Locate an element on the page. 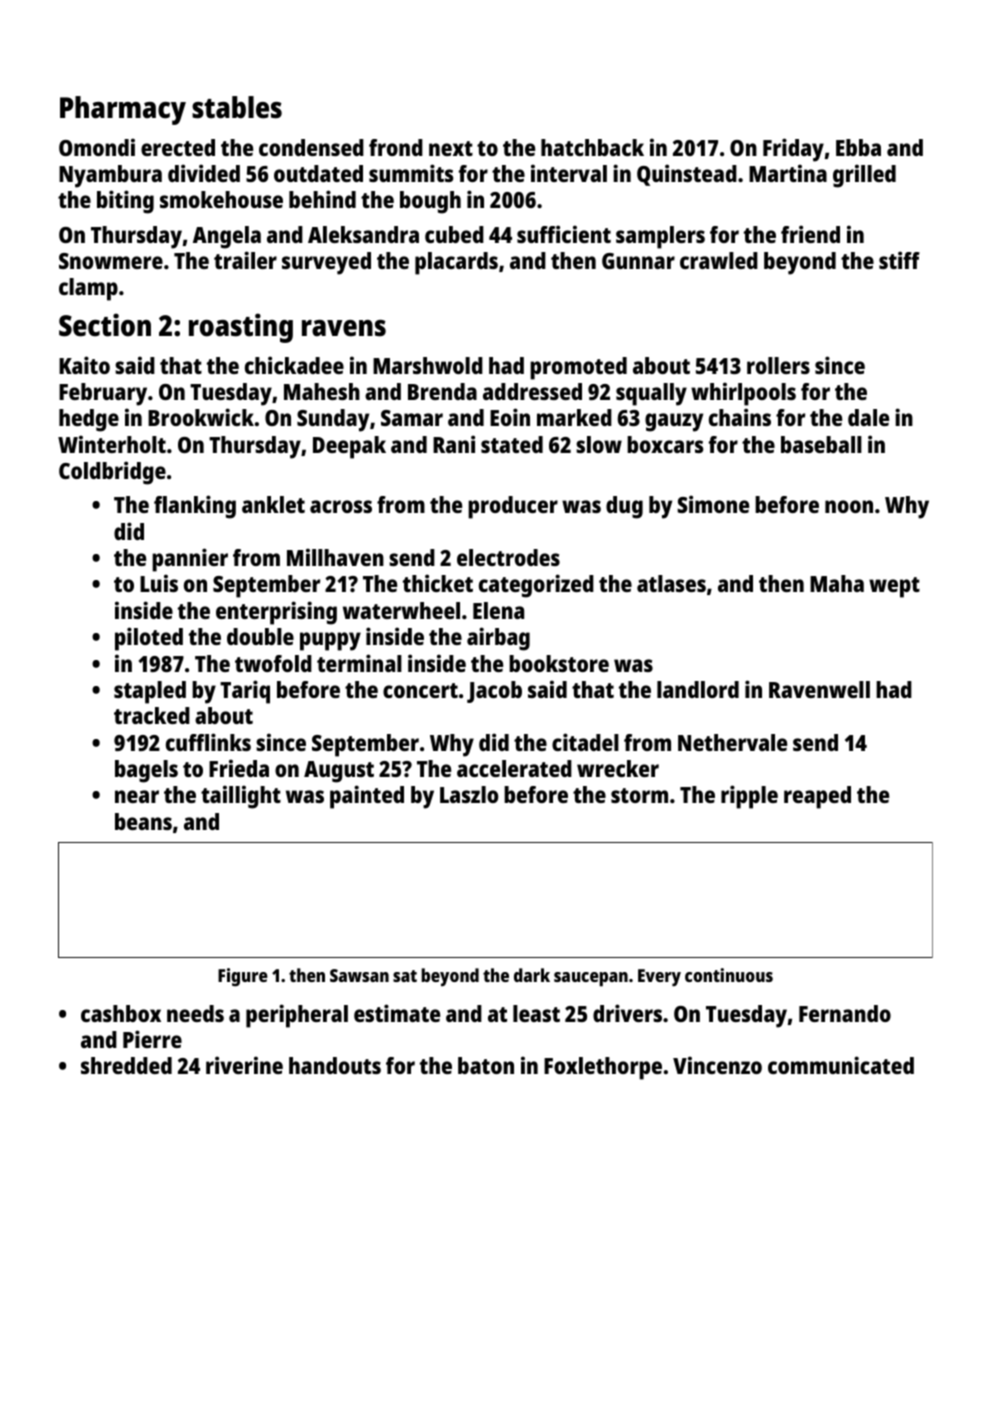  estimate is located at coordinates (397, 1013).
